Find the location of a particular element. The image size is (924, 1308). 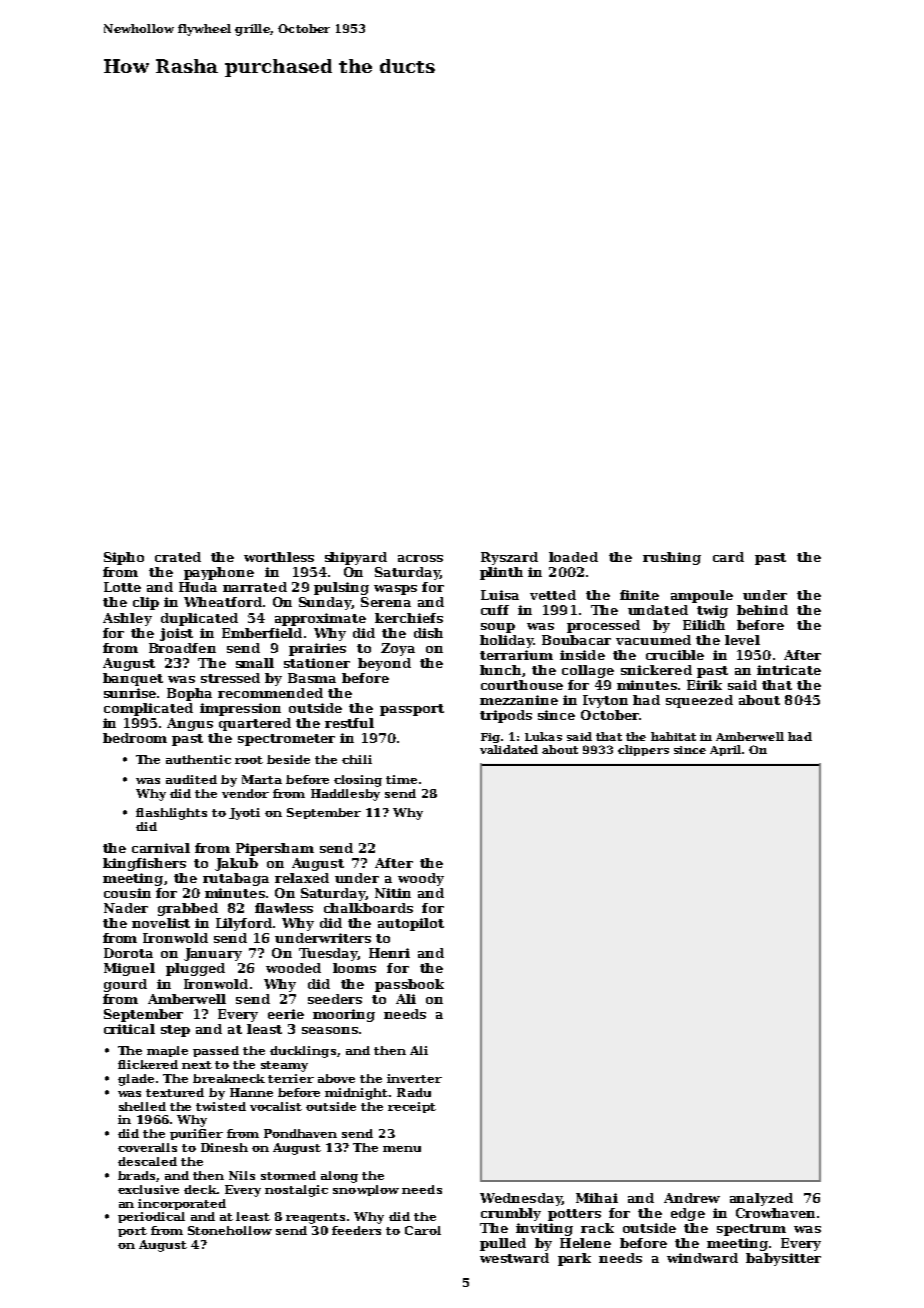

Broadfen is located at coordinates (182, 648).
